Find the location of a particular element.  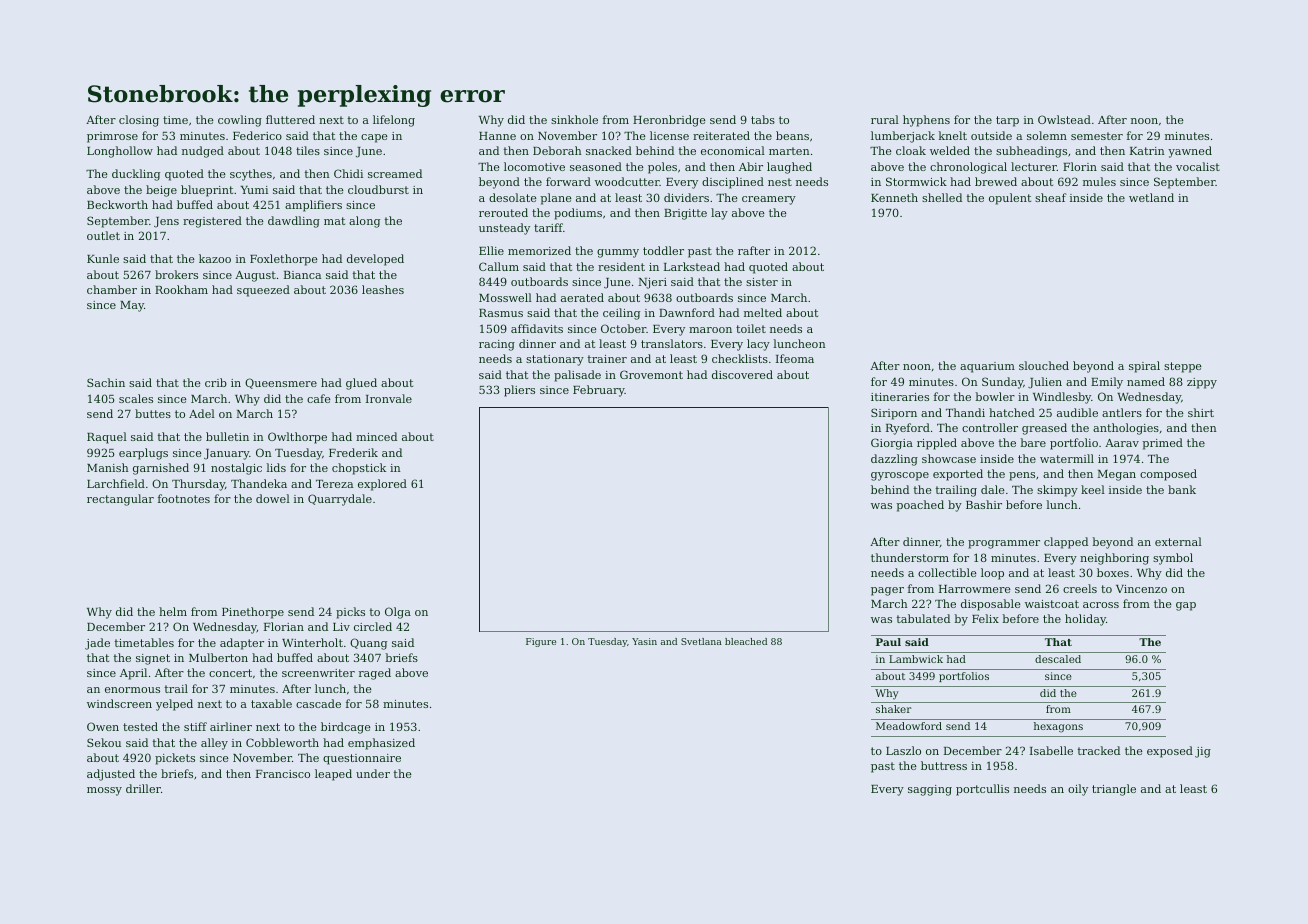

cowling is located at coordinates (240, 121).
